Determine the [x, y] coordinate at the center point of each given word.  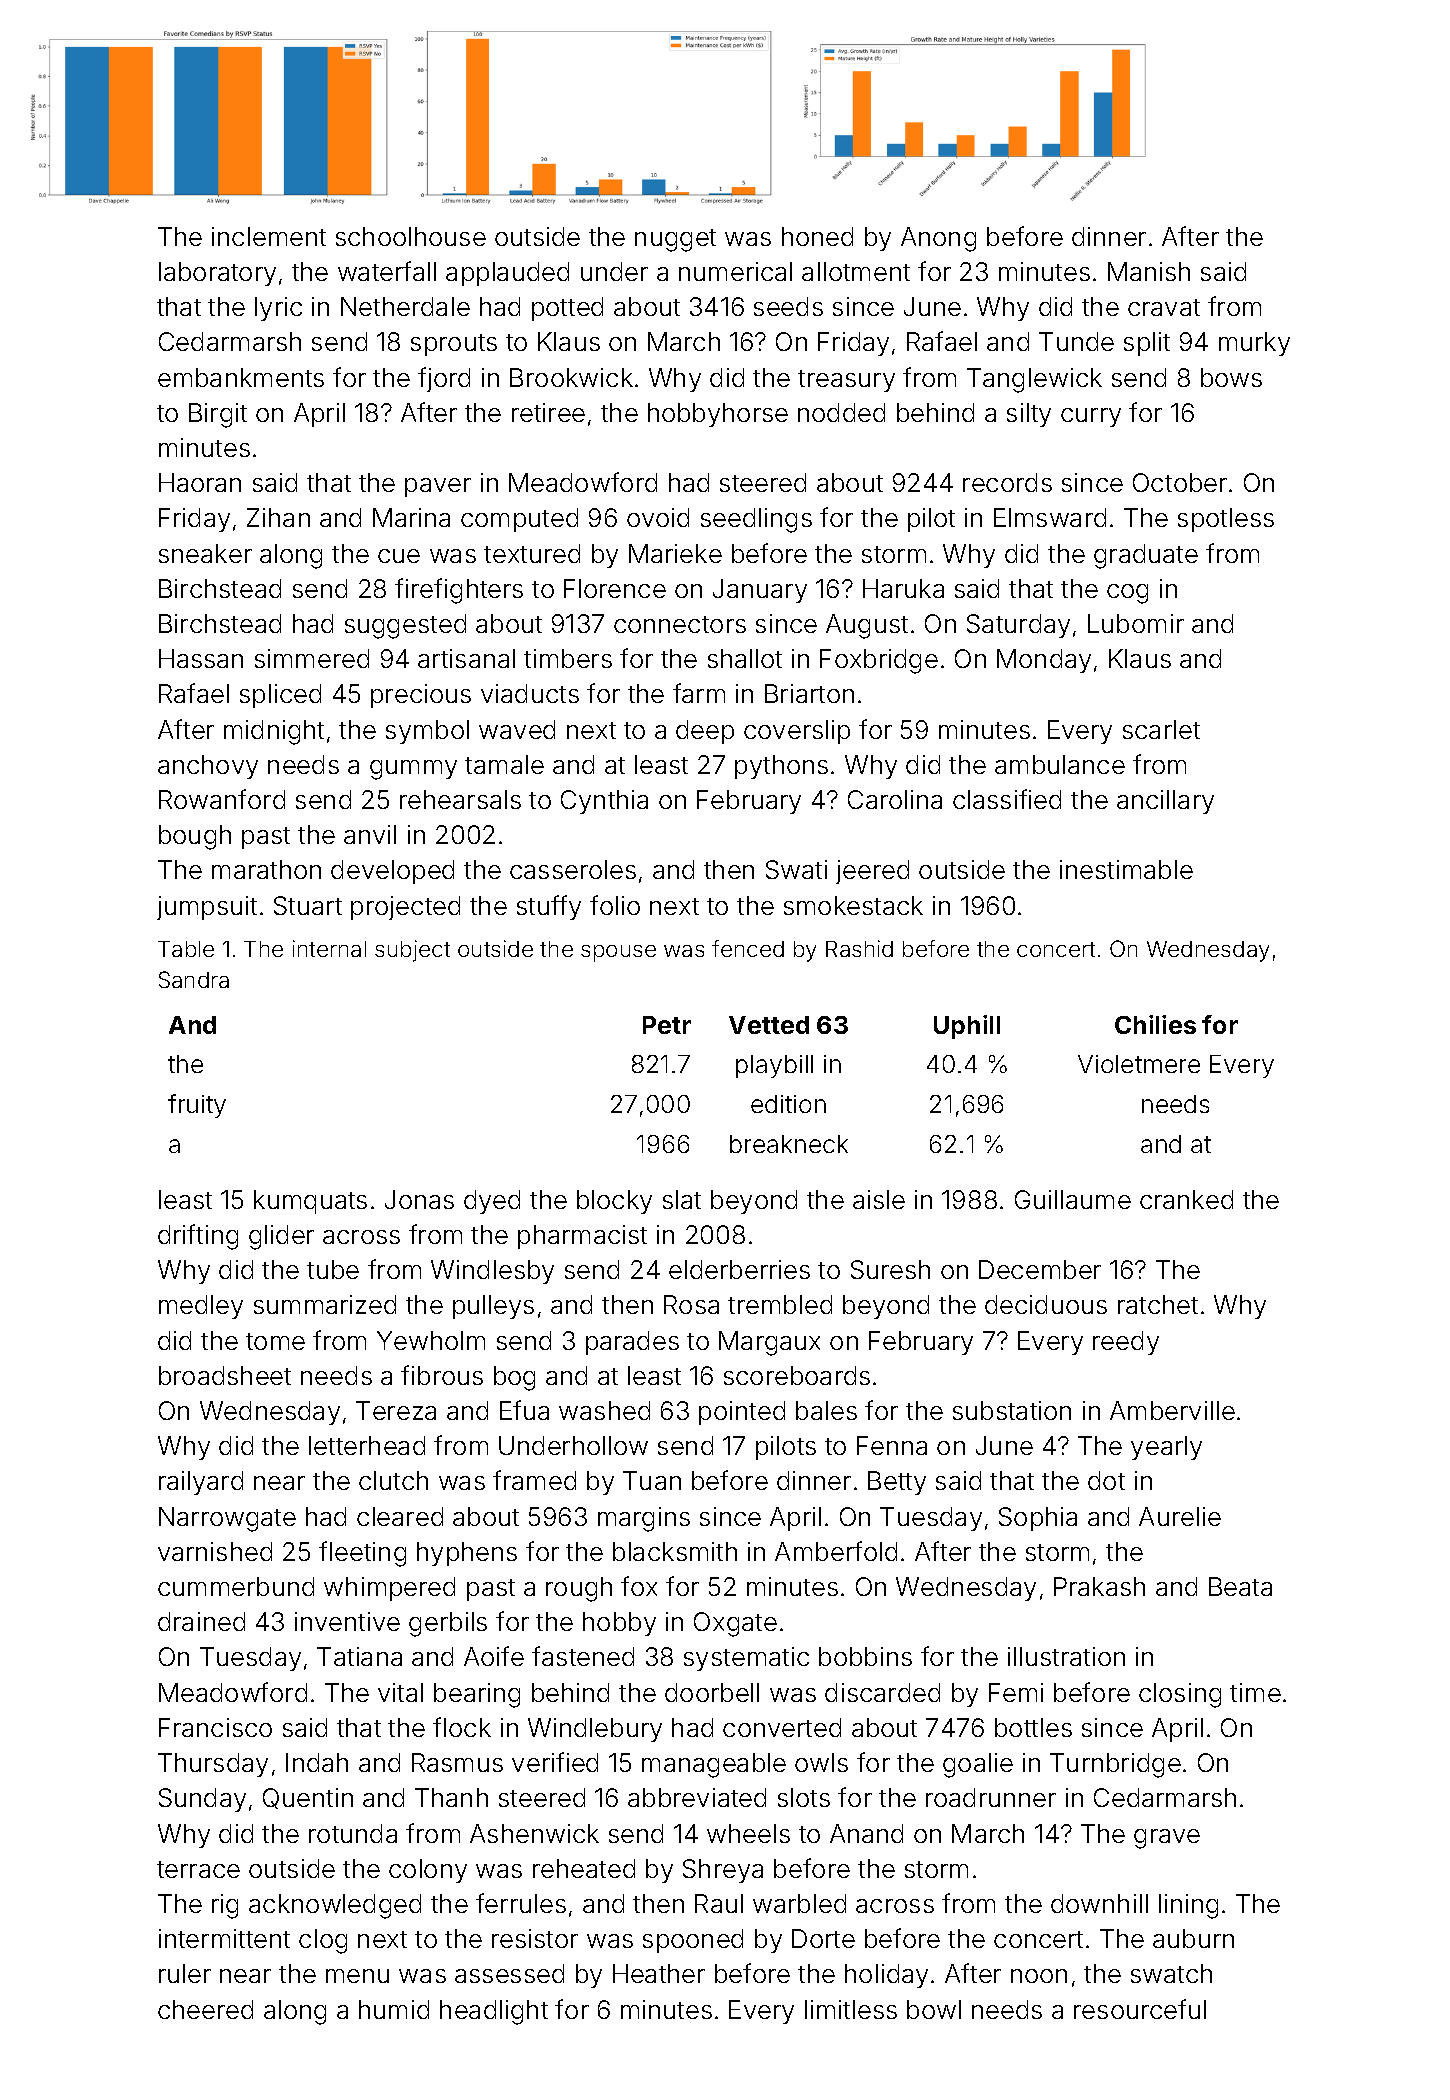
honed [817, 236]
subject [412, 951]
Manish [1149, 271]
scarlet [1161, 729]
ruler [185, 1973]
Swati [796, 869]
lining [1188, 1906]
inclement [269, 236]
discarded [882, 1692]
